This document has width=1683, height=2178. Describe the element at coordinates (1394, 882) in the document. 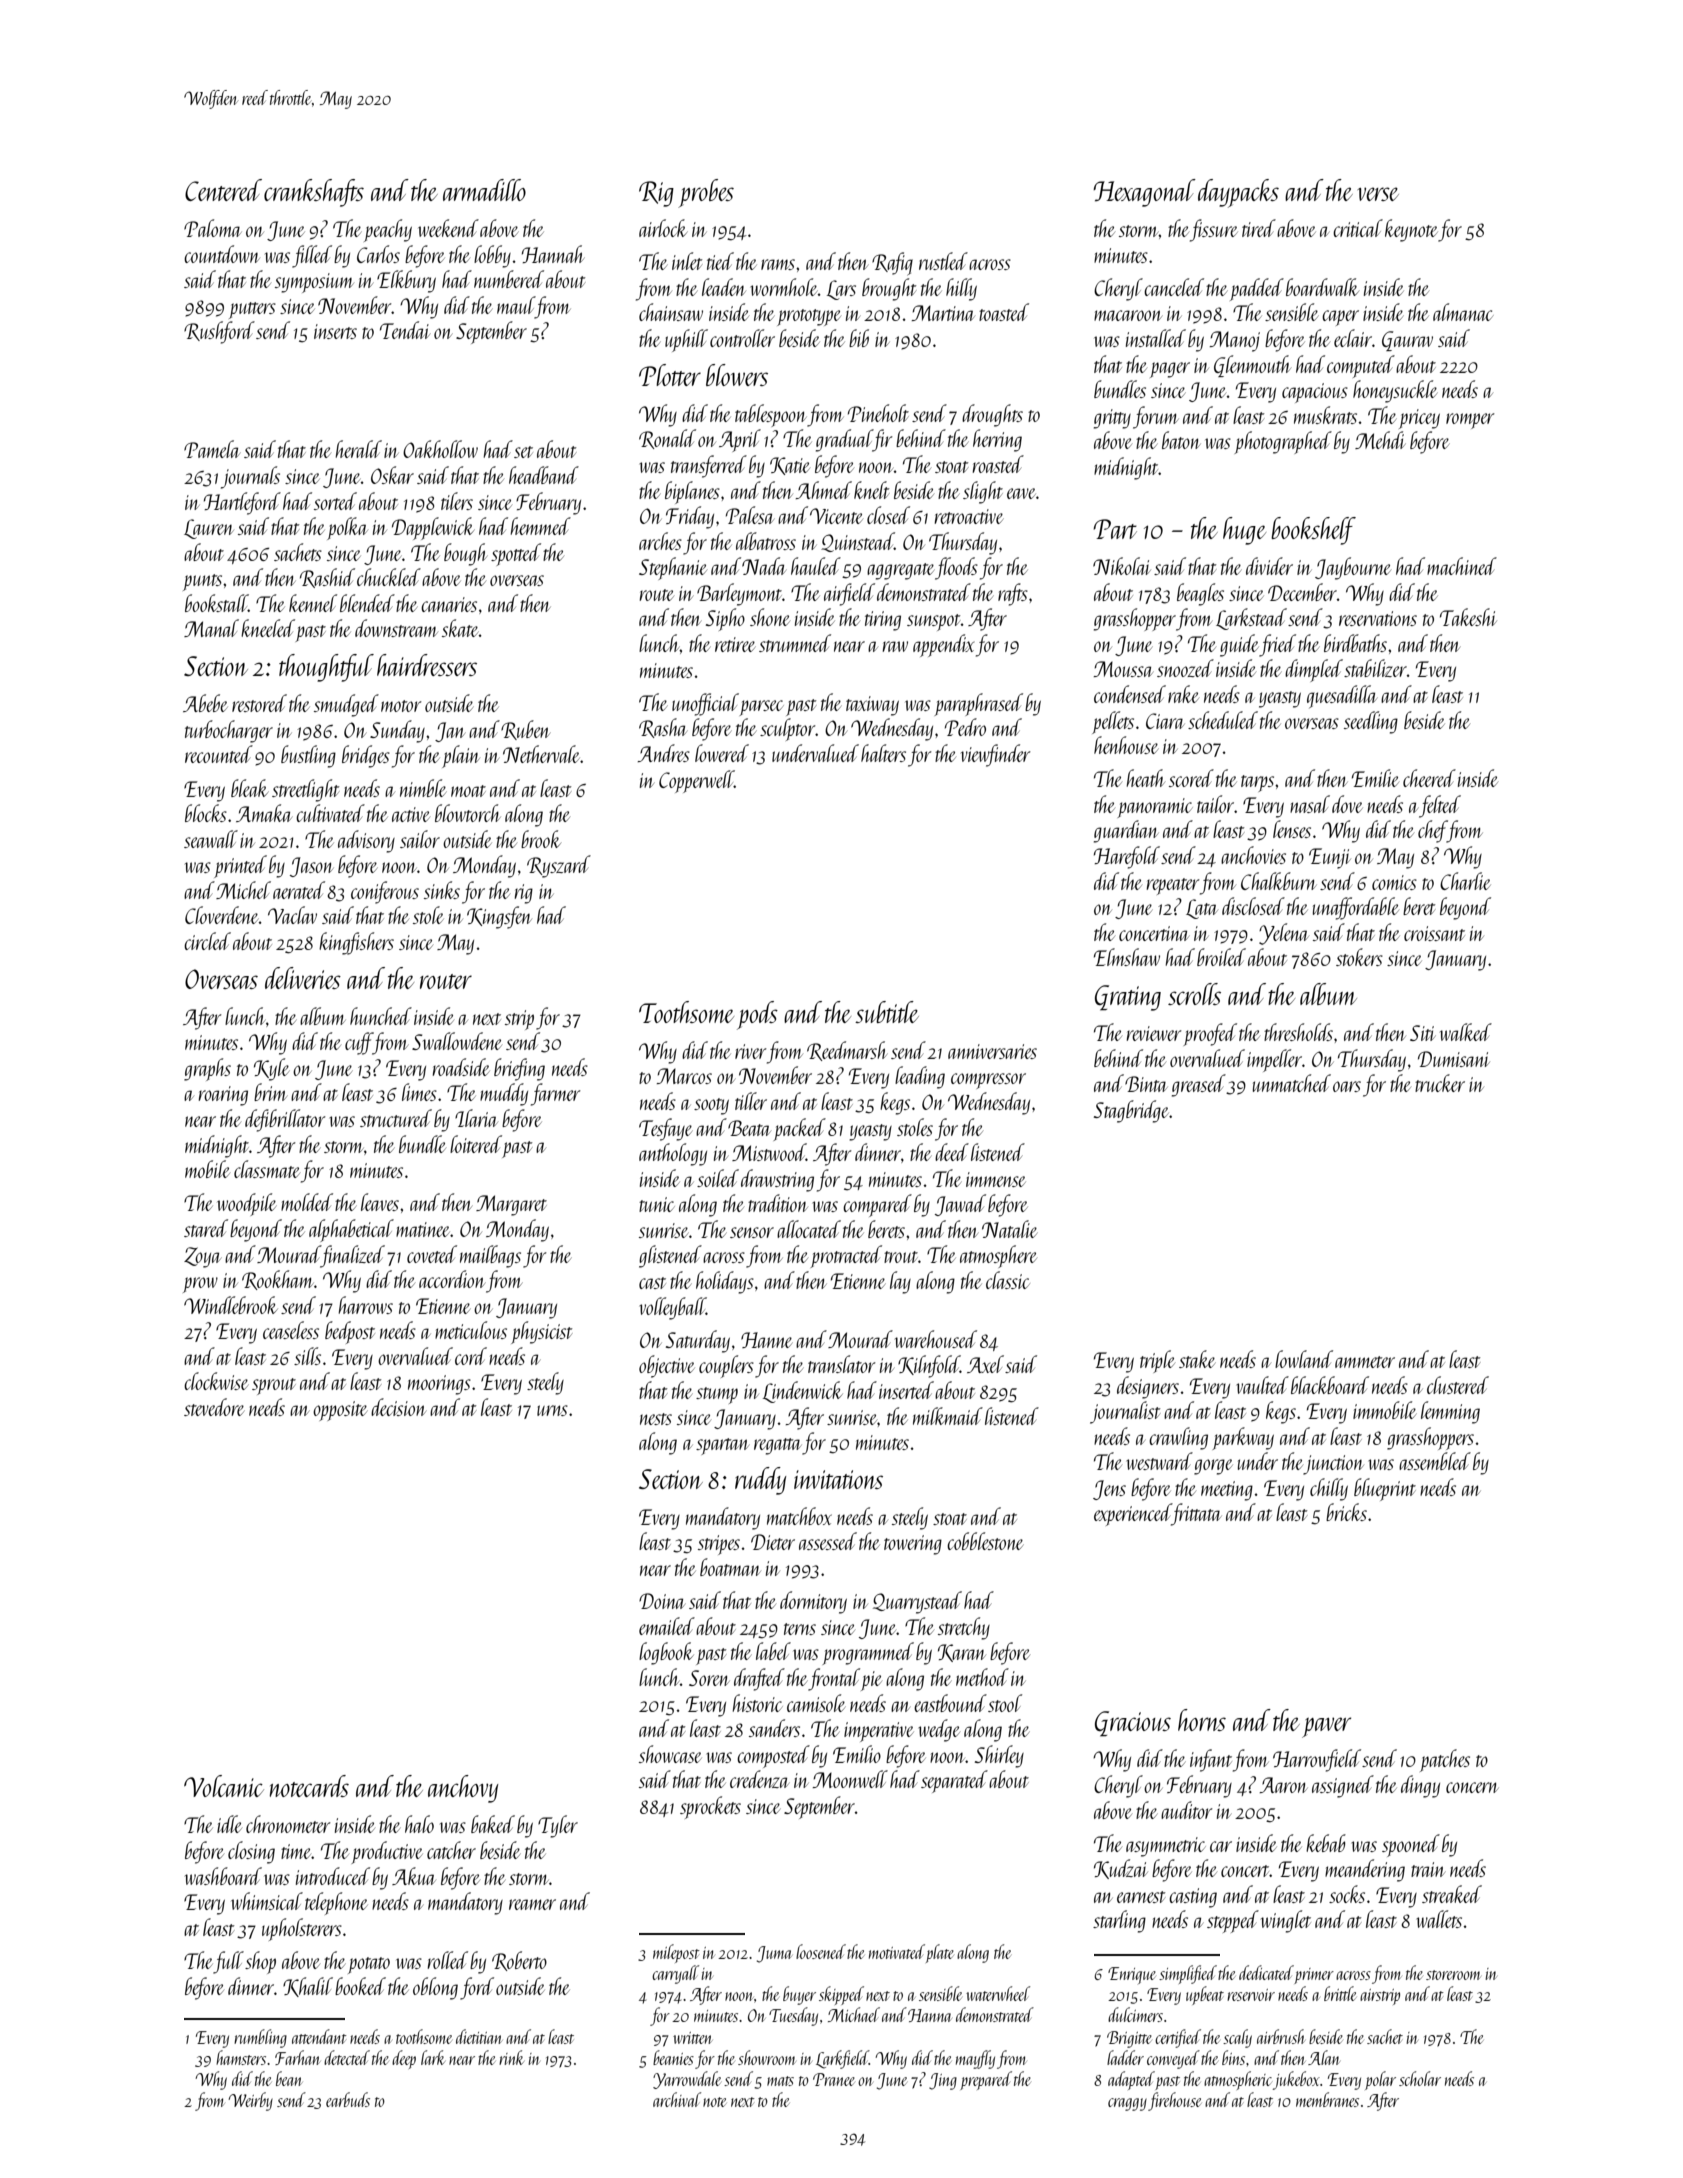

I see `comics` at that location.
